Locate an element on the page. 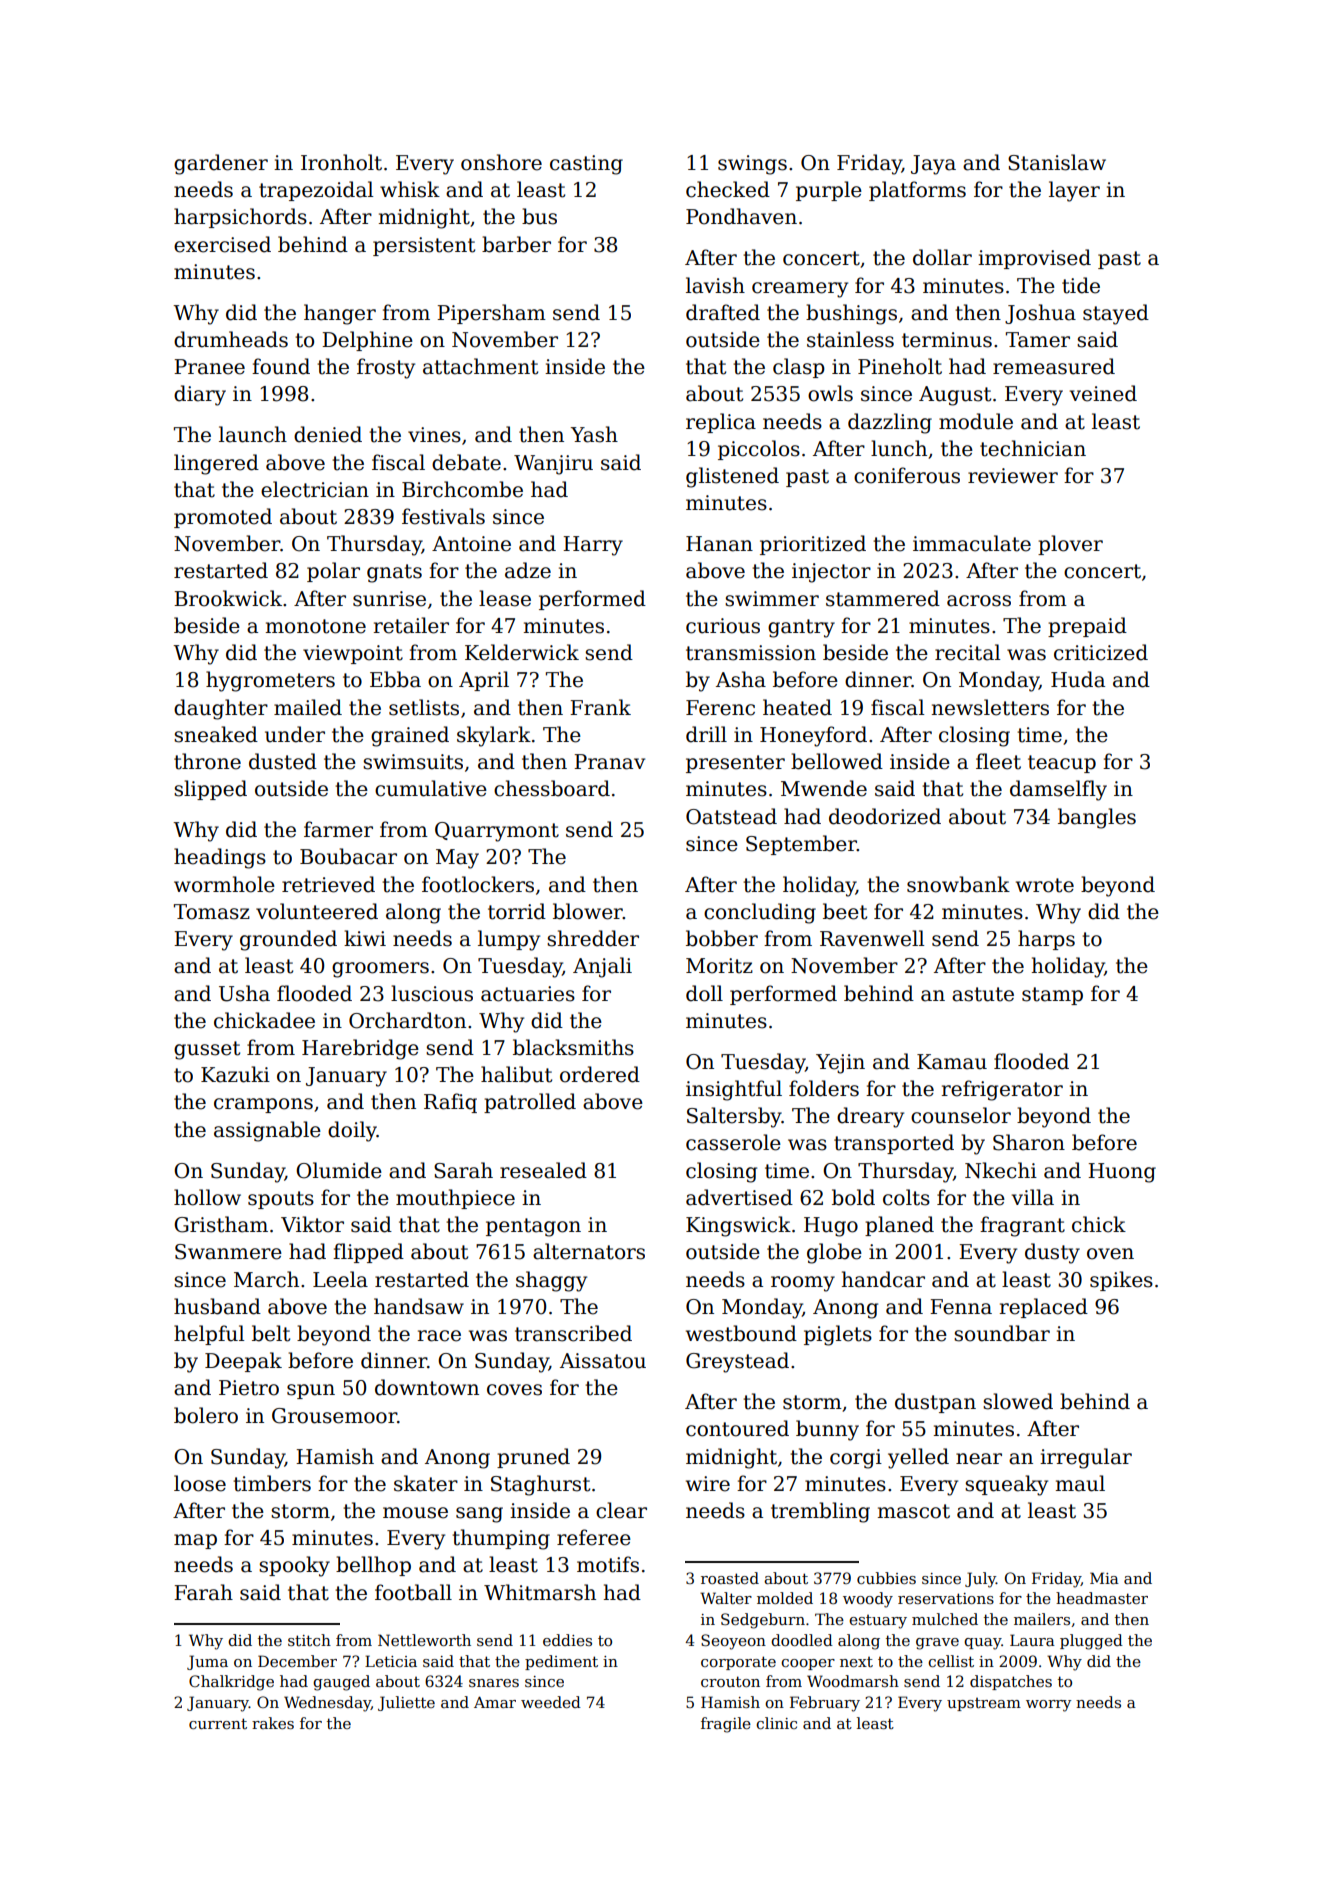 Image resolution: width=1334 pixels, height=1887 pixels. oven is located at coordinates (1110, 1254).
